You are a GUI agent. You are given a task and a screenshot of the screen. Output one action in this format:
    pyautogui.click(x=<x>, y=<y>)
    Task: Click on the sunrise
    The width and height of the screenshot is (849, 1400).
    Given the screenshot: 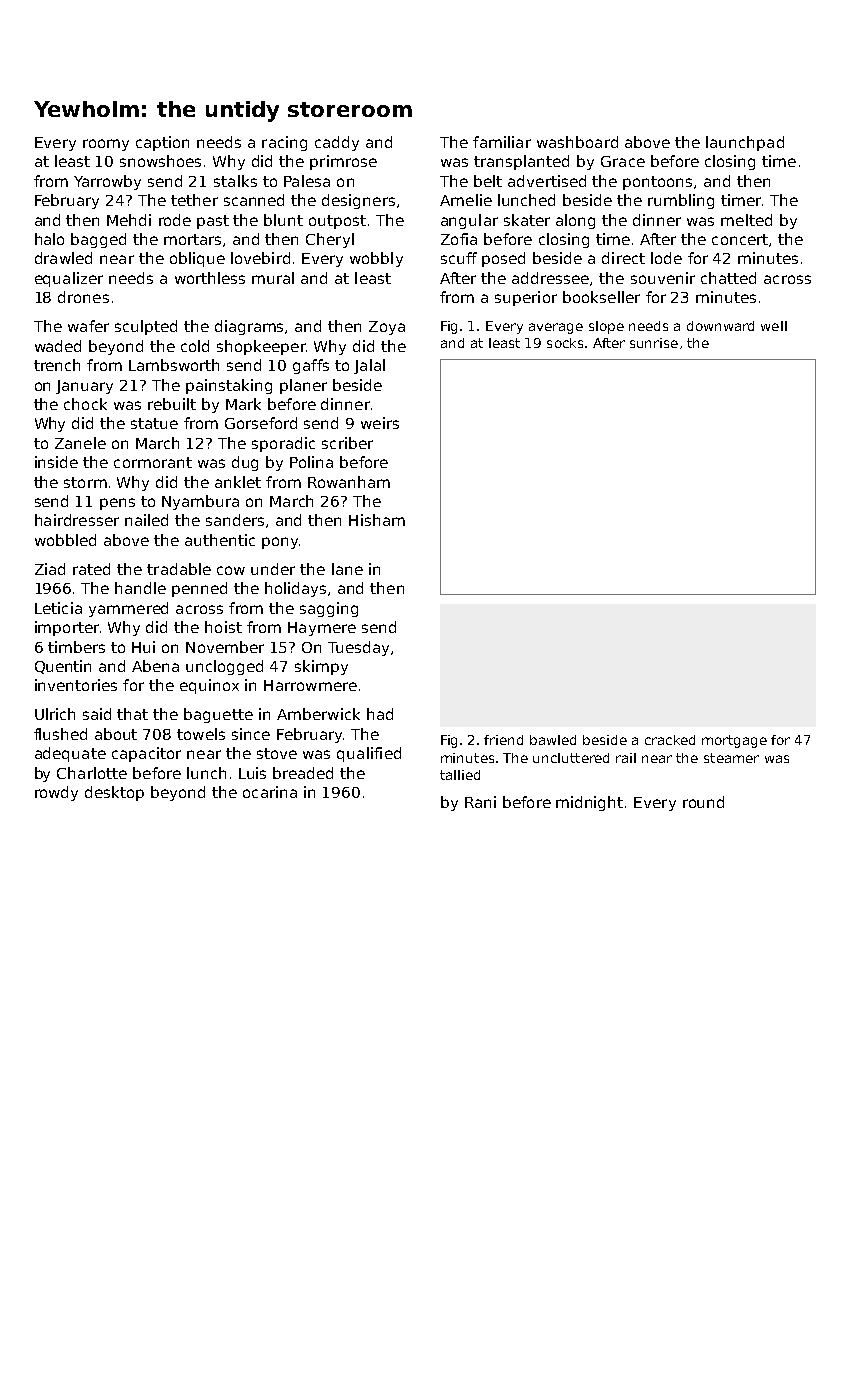 What is the action you would take?
    pyautogui.click(x=654, y=343)
